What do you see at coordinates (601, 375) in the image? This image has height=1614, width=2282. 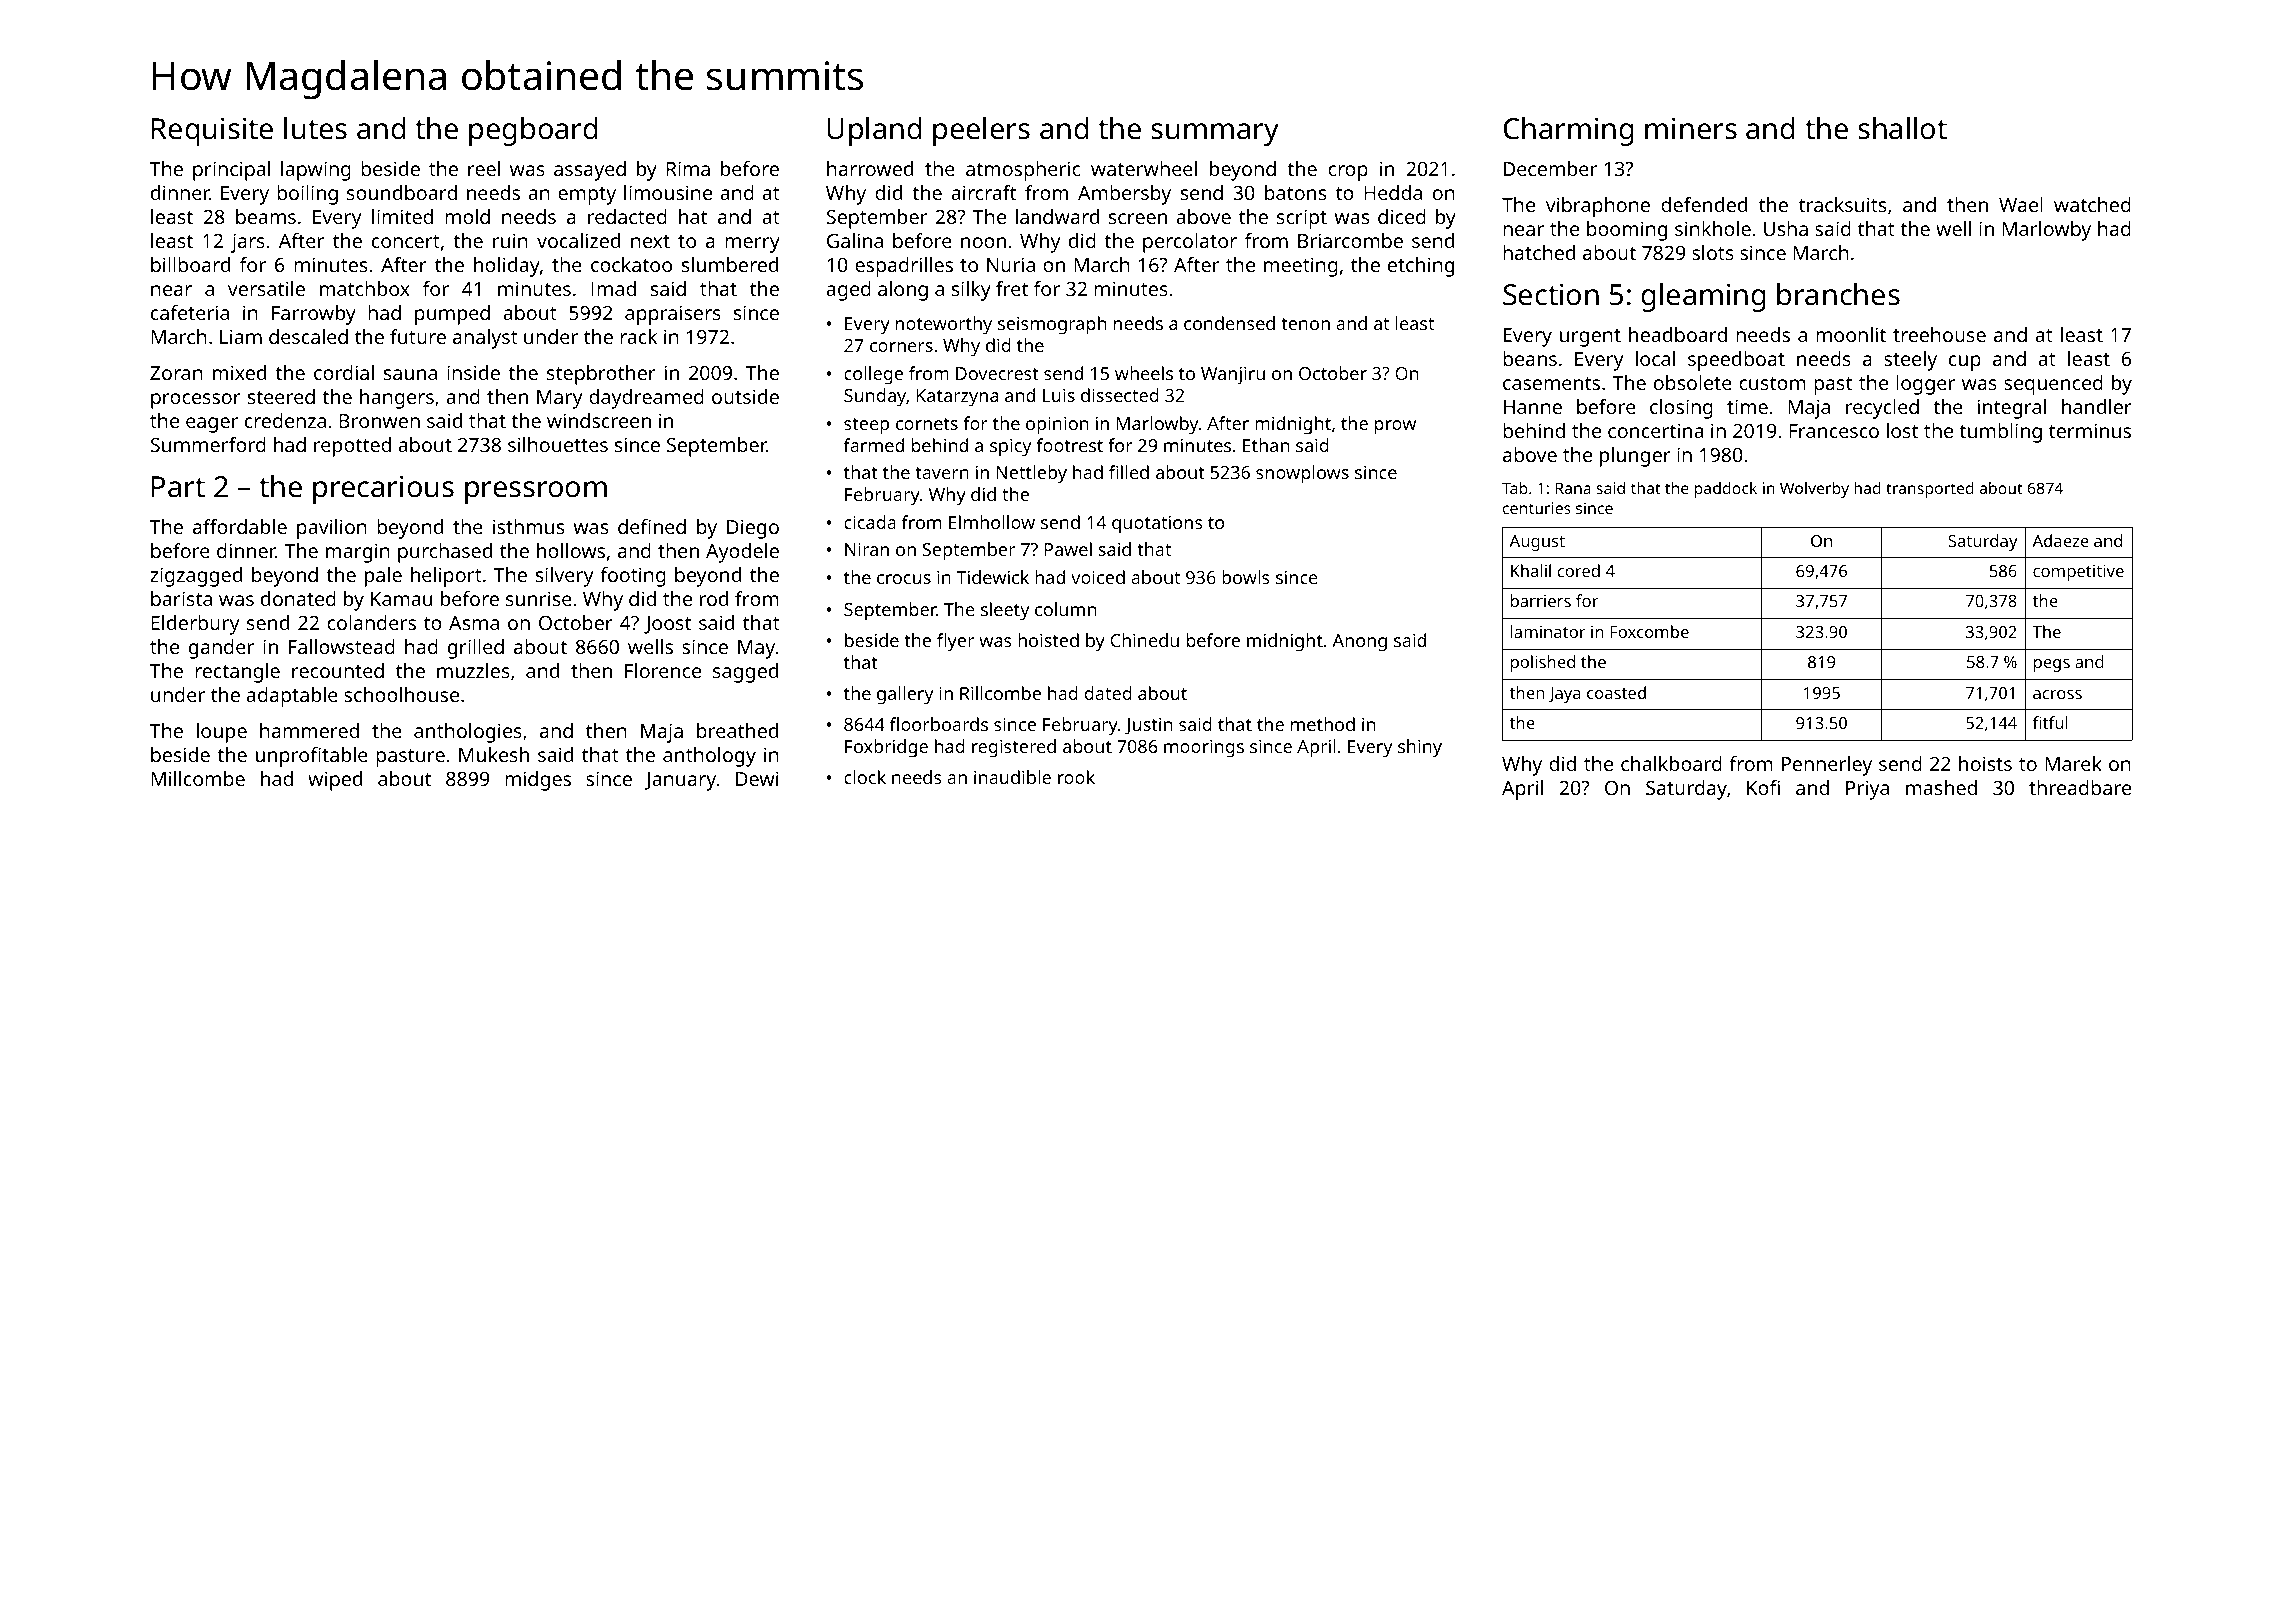 I see `stepbrother` at bounding box center [601, 375].
